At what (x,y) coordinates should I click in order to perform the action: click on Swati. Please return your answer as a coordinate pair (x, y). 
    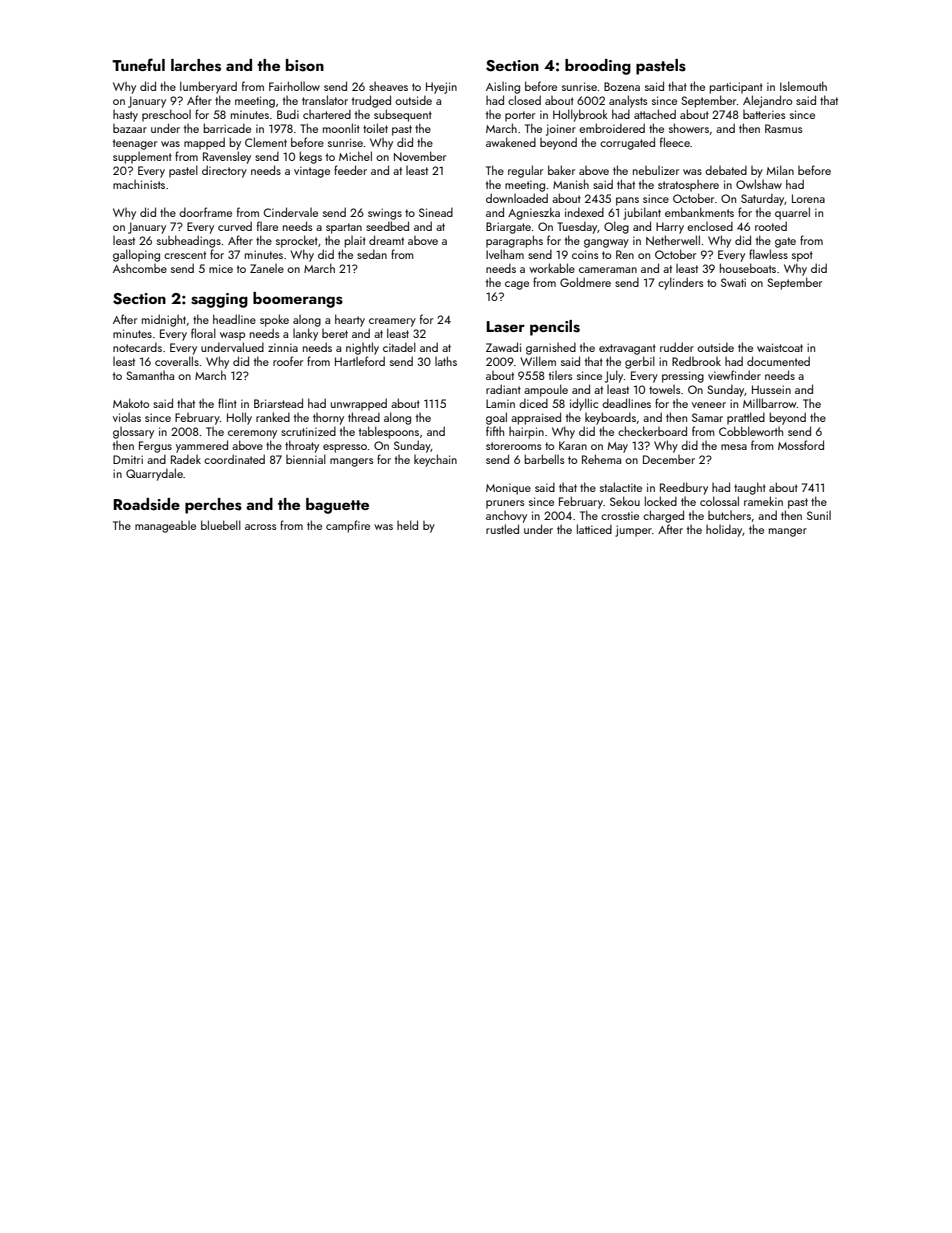
    Looking at the image, I should click on (733, 282).
